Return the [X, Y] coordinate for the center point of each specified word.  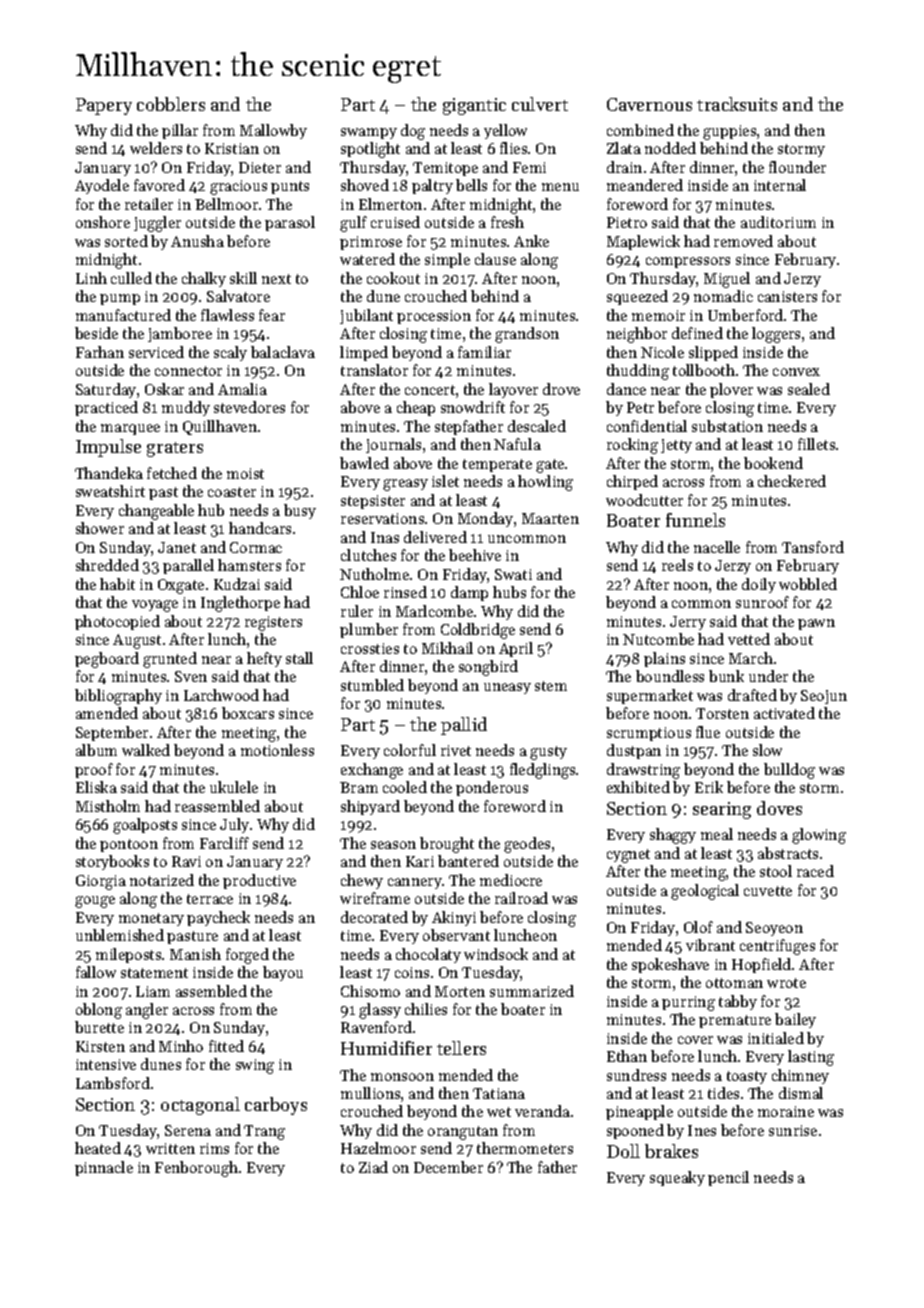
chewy [362, 881]
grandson [527, 335]
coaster [232, 492]
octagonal [200, 1106]
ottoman [734, 983]
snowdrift [473, 407]
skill [243, 278]
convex [796, 372]
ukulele [234, 787]
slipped [713, 353]
